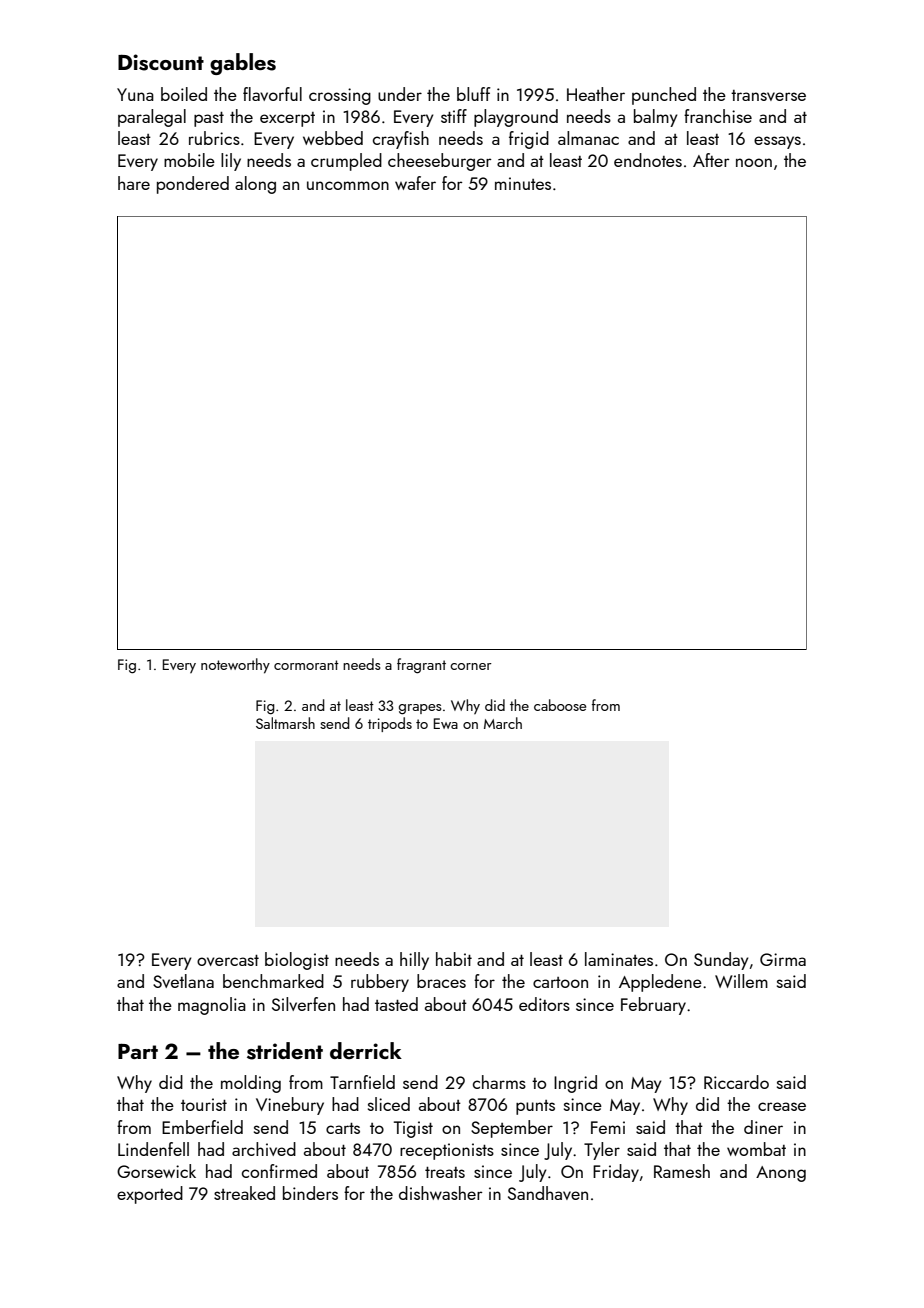 This screenshot has height=1308, width=924. I want to click on Discount, so click(161, 62).
